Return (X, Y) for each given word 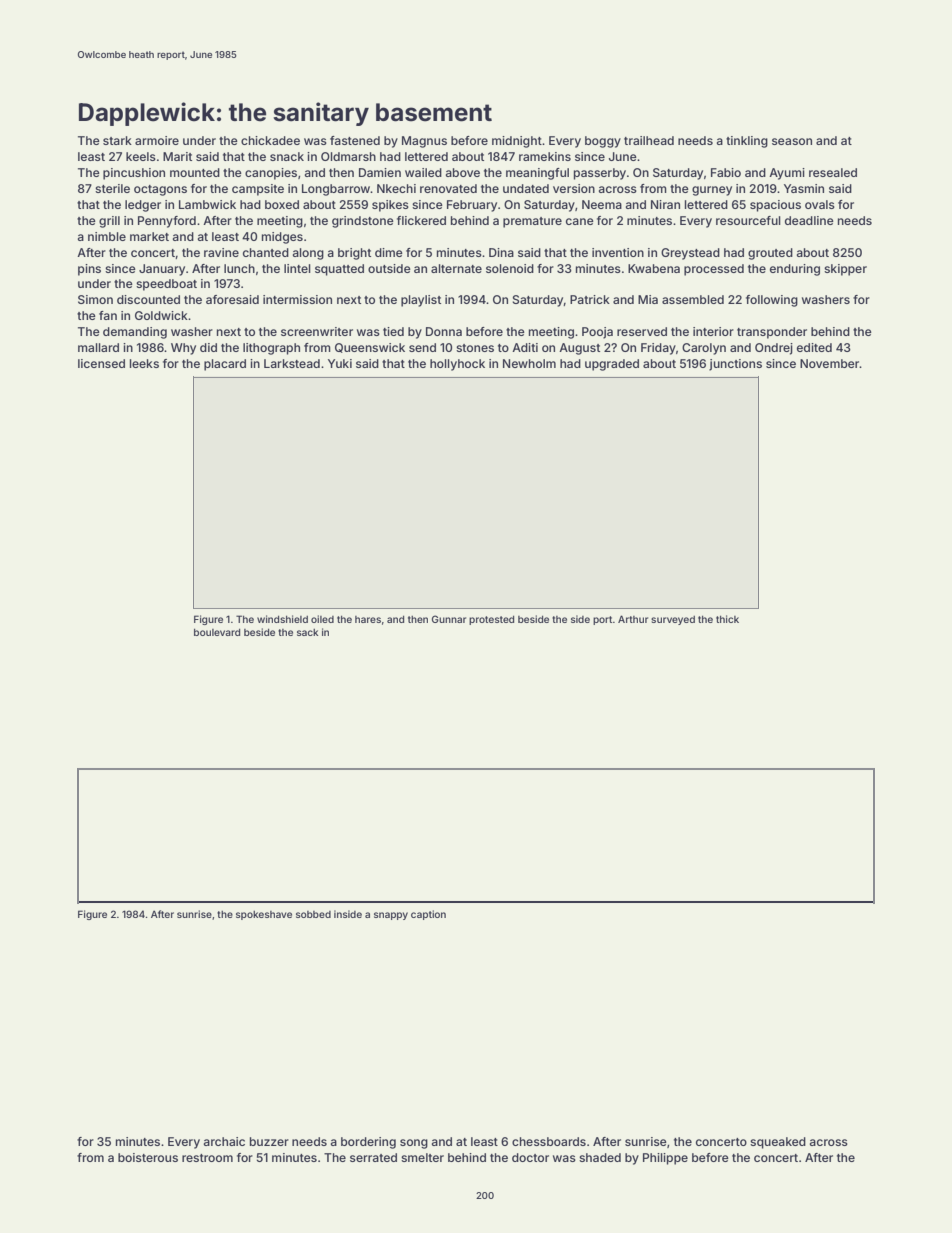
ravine (221, 252)
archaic (224, 1141)
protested (491, 620)
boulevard (217, 632)
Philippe (665, 1159)
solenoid (510, 268)
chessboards (549, 1141)
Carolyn (704, 349)
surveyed (673, 620)
